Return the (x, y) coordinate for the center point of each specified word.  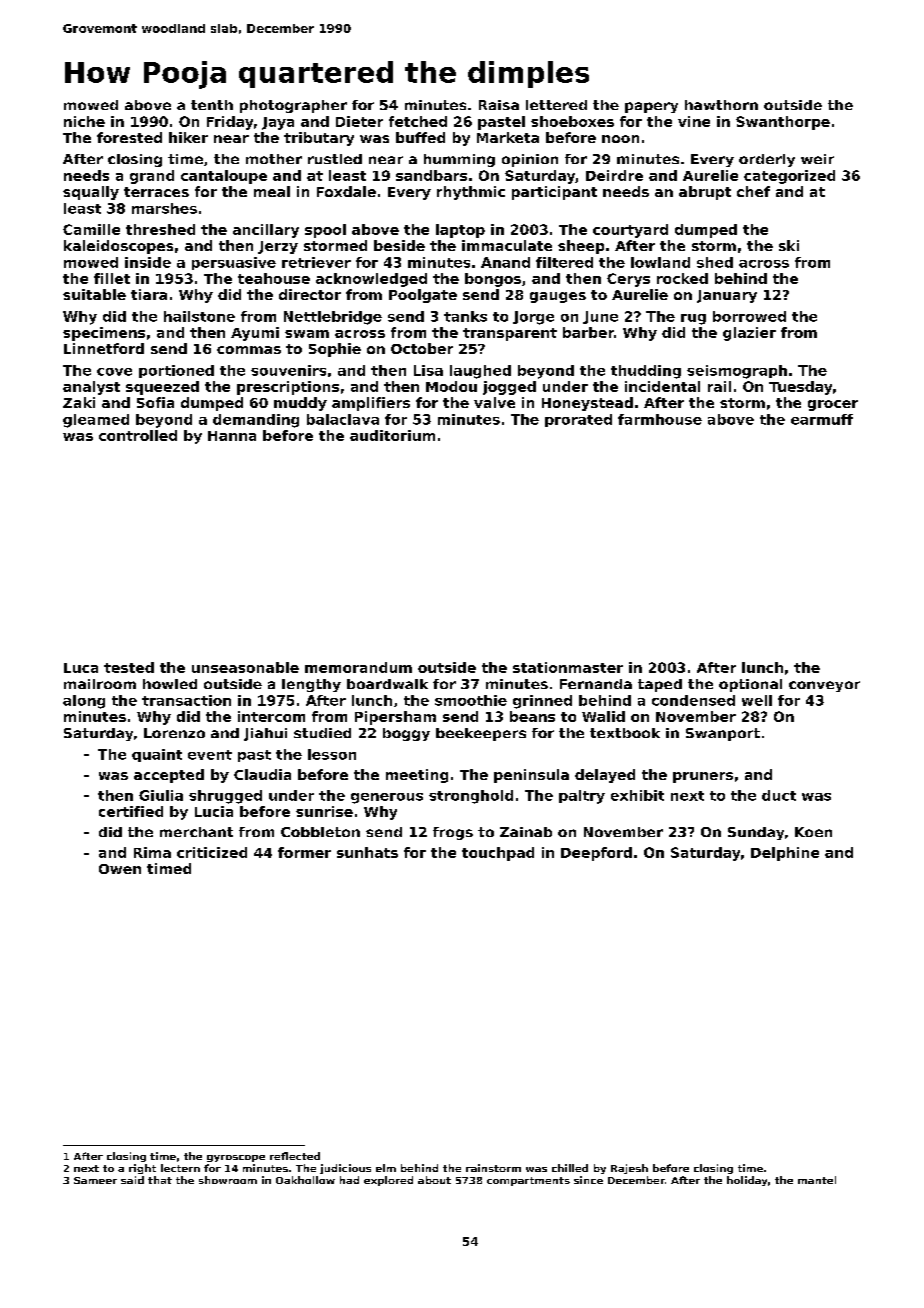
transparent (510, 334)
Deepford (596, 854)
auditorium (392, 435)
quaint (157, 755)
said (132, 1180)
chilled (570, 1168)
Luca (81, 668)
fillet (112, 278)
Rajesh (629, 1169)
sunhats (367, 852)
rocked (682, 278)
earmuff (822, 419)
